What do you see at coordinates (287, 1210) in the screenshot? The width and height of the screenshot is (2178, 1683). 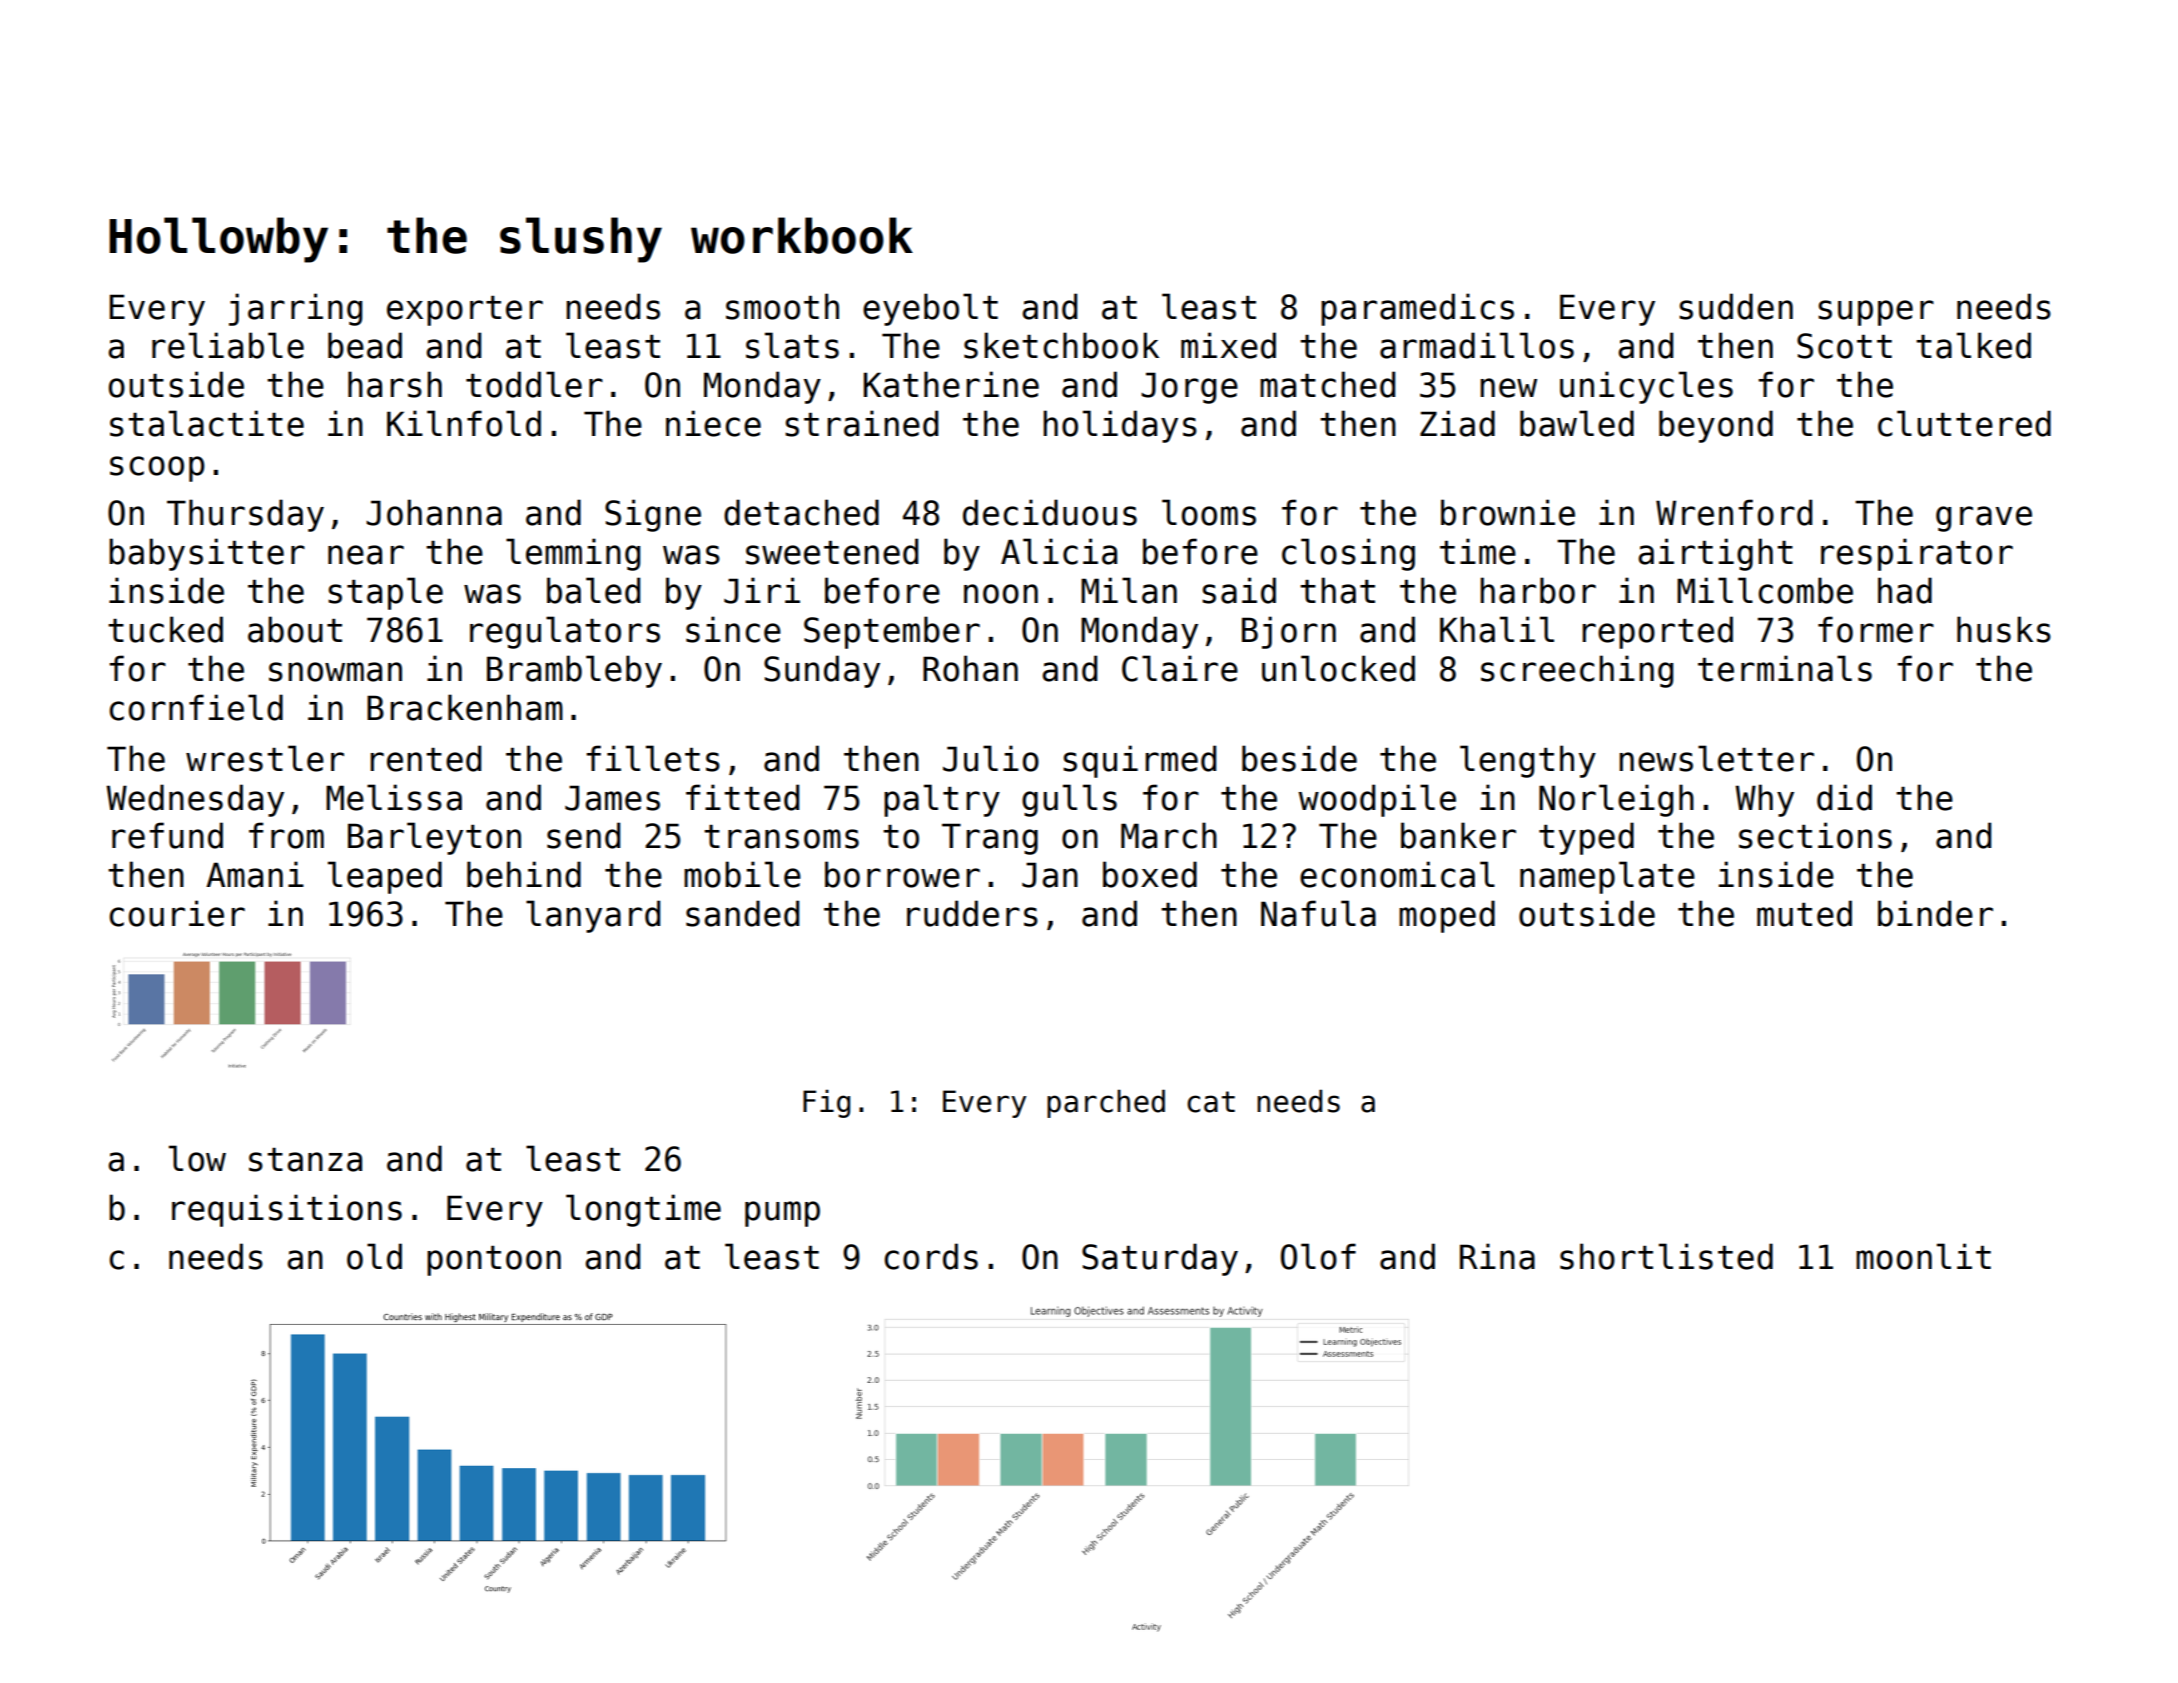 I see `requisitions` at bounding box center [287, 1210].
